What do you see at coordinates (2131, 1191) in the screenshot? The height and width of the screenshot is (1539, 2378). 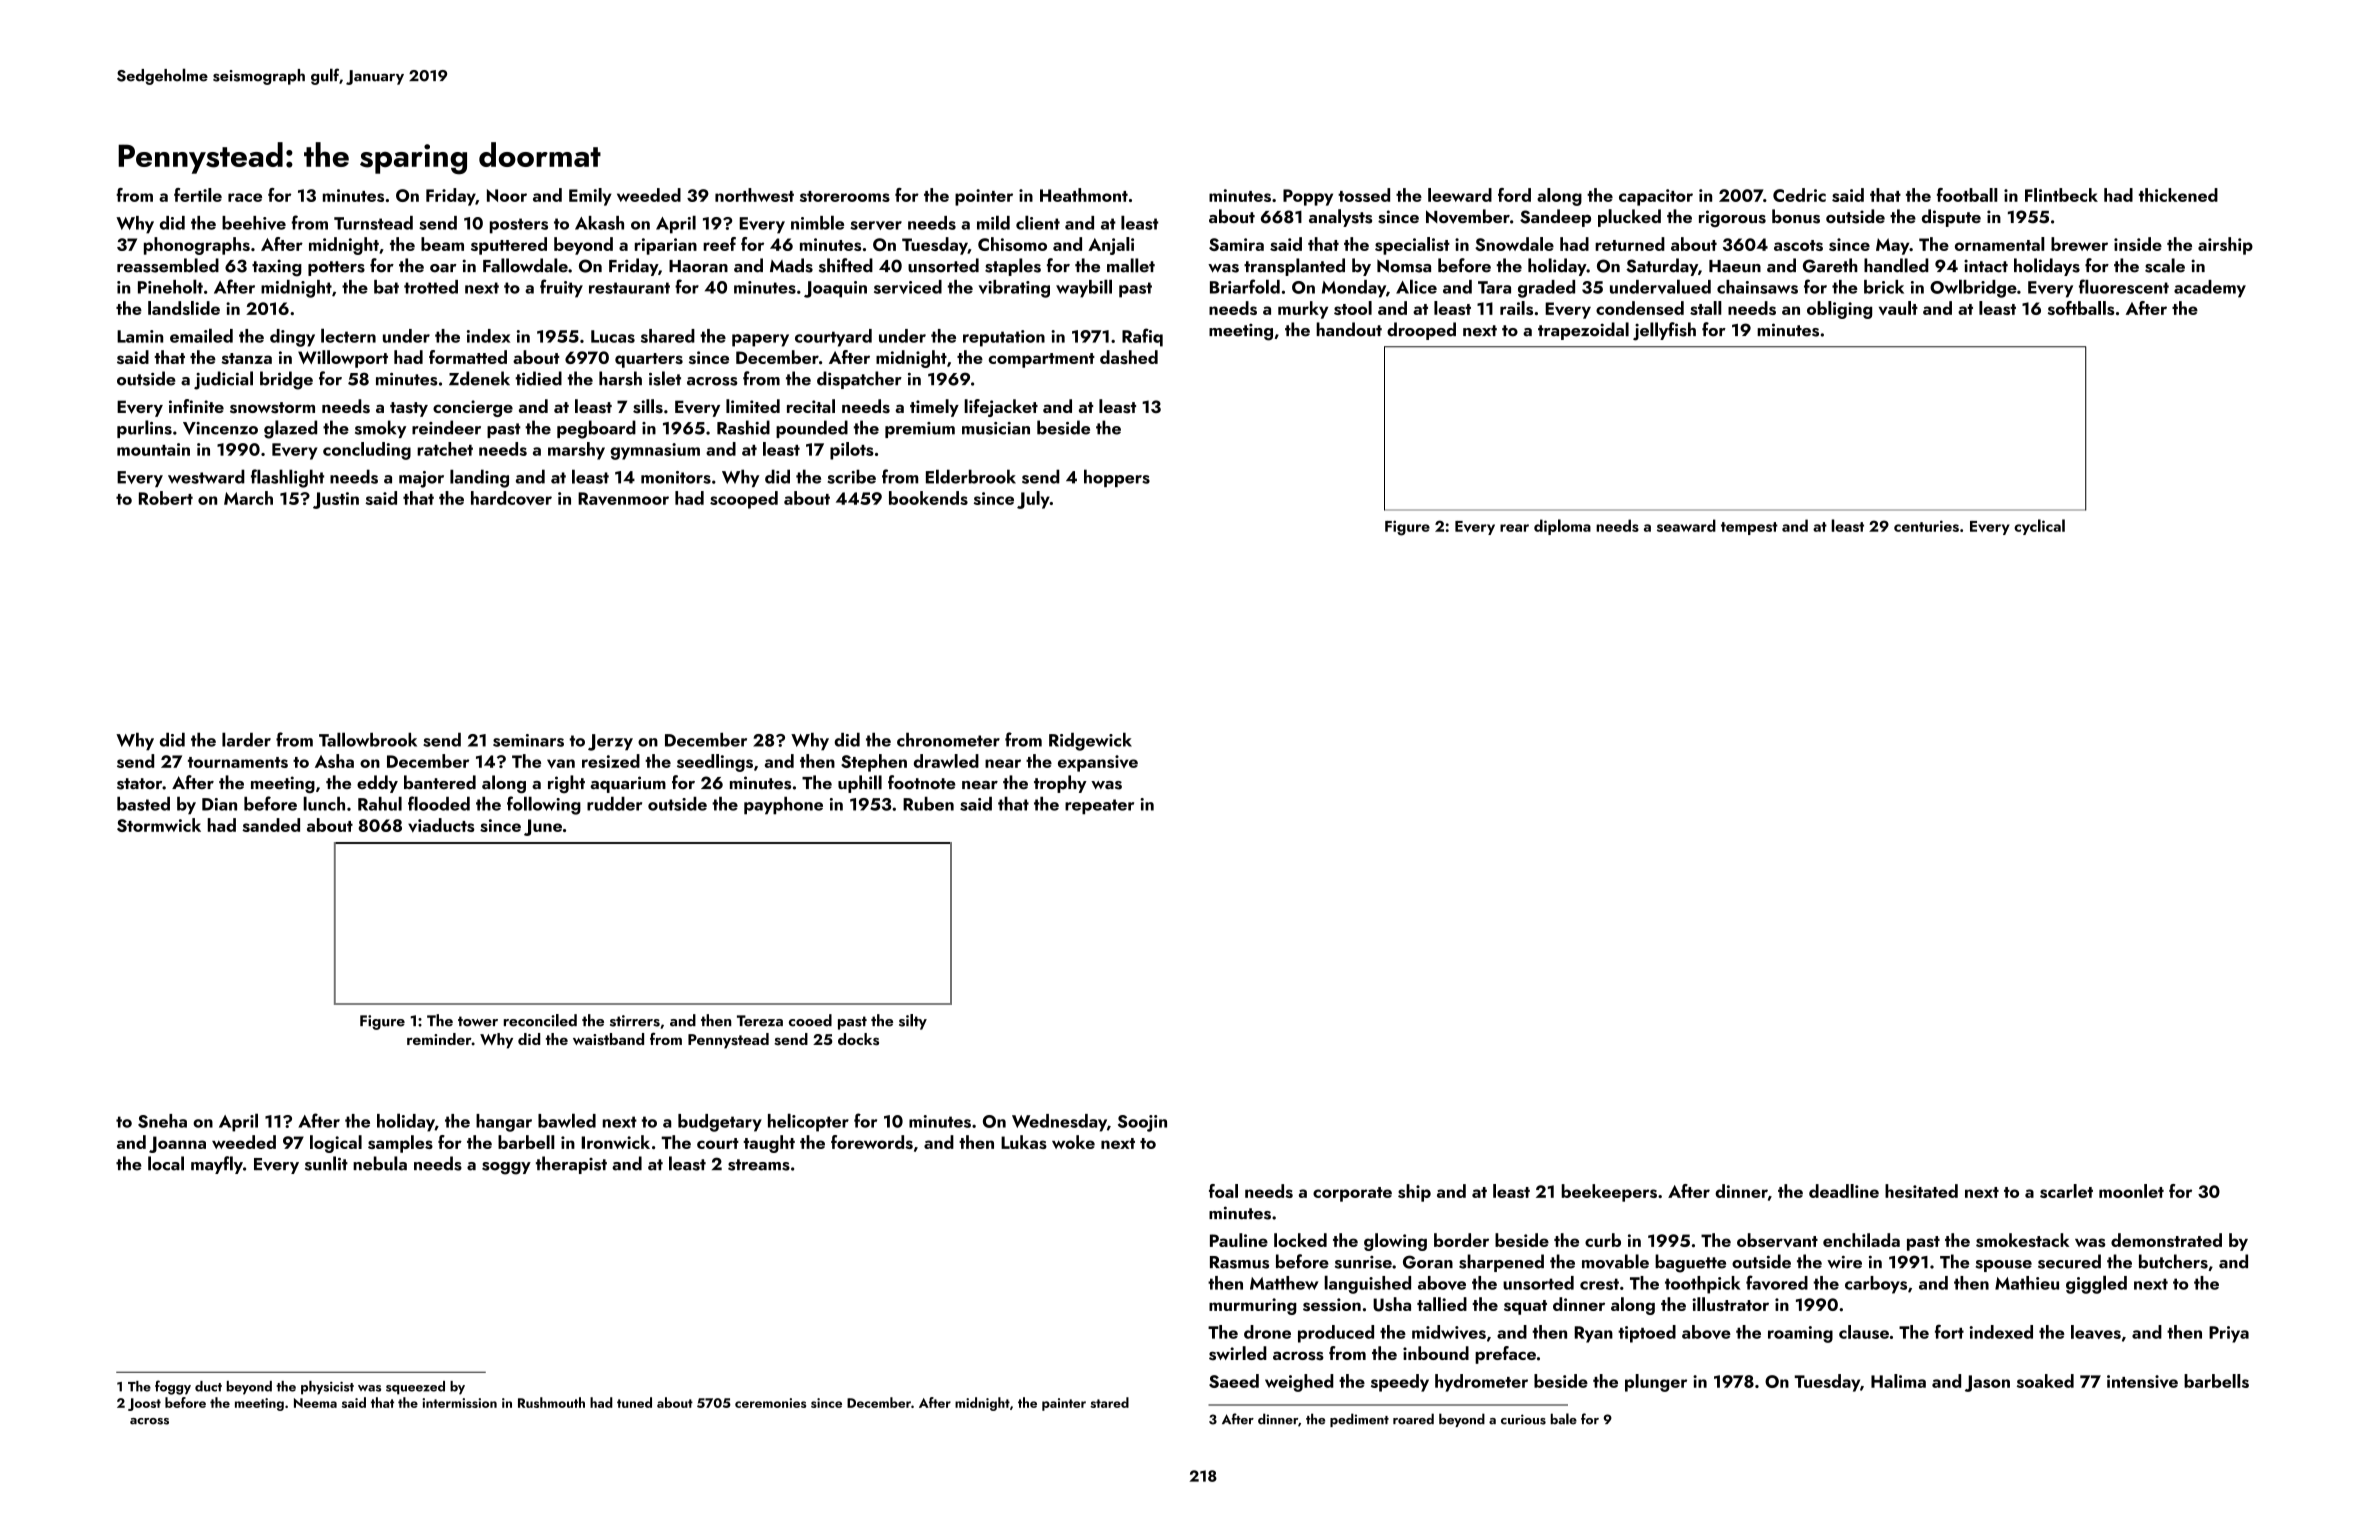 I see `moonlet` at bounding box center [2131, 1191].
